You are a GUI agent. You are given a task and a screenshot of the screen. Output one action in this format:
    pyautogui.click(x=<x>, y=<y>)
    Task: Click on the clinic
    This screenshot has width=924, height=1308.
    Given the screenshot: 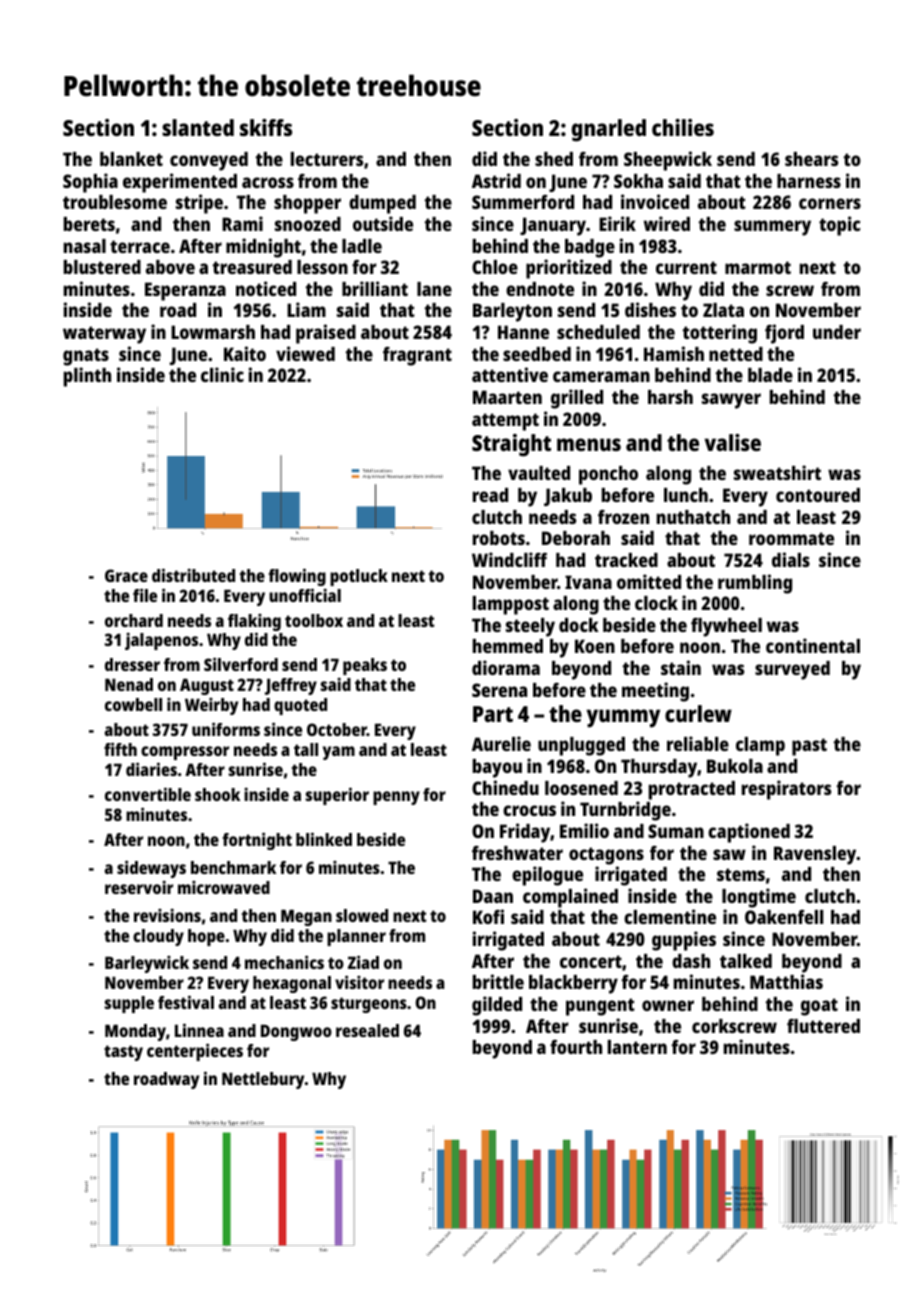 What is the action you would take?
    pyautogui.click(x=222, y=374)
